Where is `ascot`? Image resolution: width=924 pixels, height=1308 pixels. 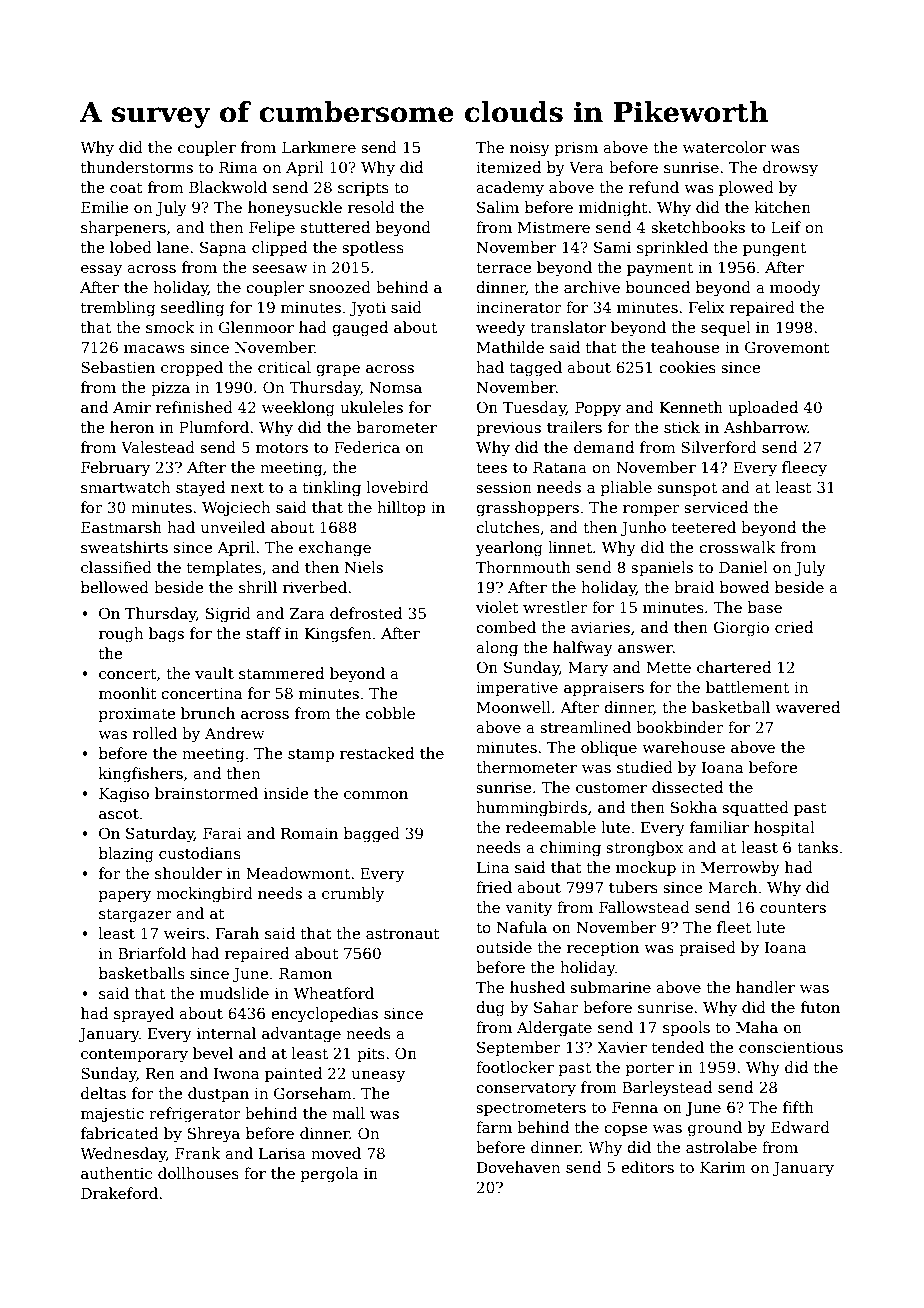 ascot is located at coordinates (119, 814).
